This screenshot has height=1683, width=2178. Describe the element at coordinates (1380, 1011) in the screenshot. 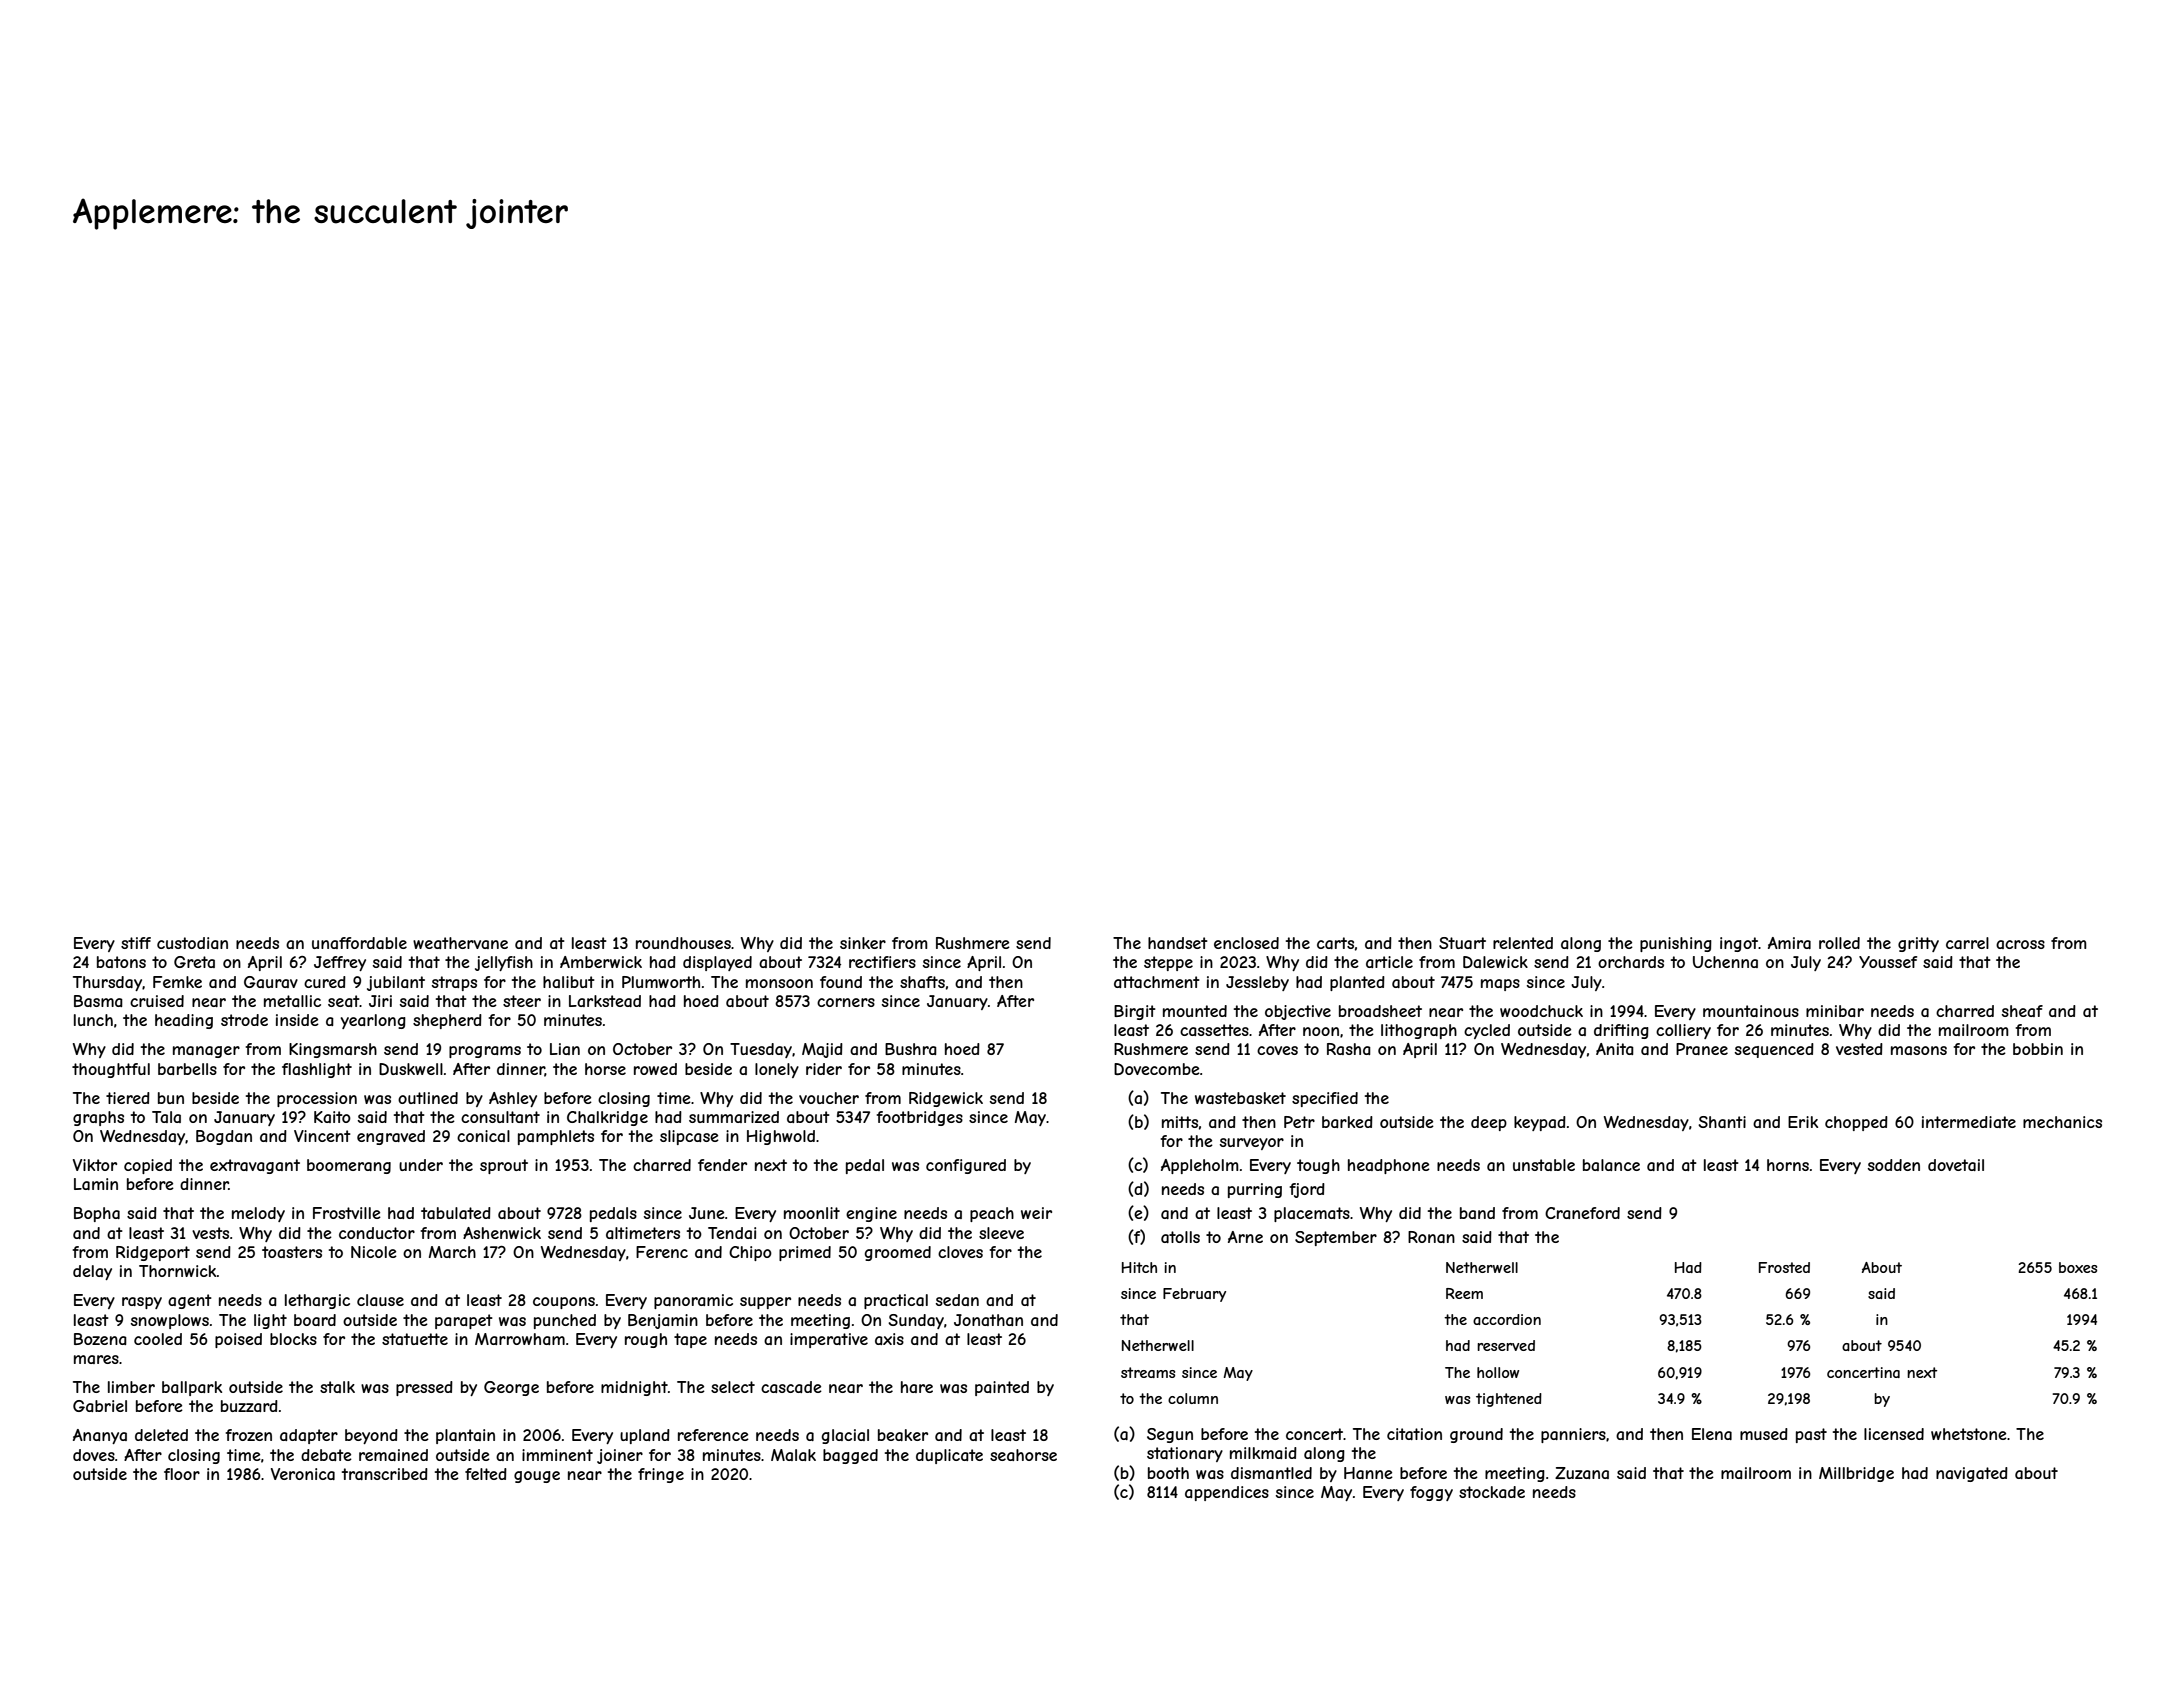

I see `broadsheet` at that location.
